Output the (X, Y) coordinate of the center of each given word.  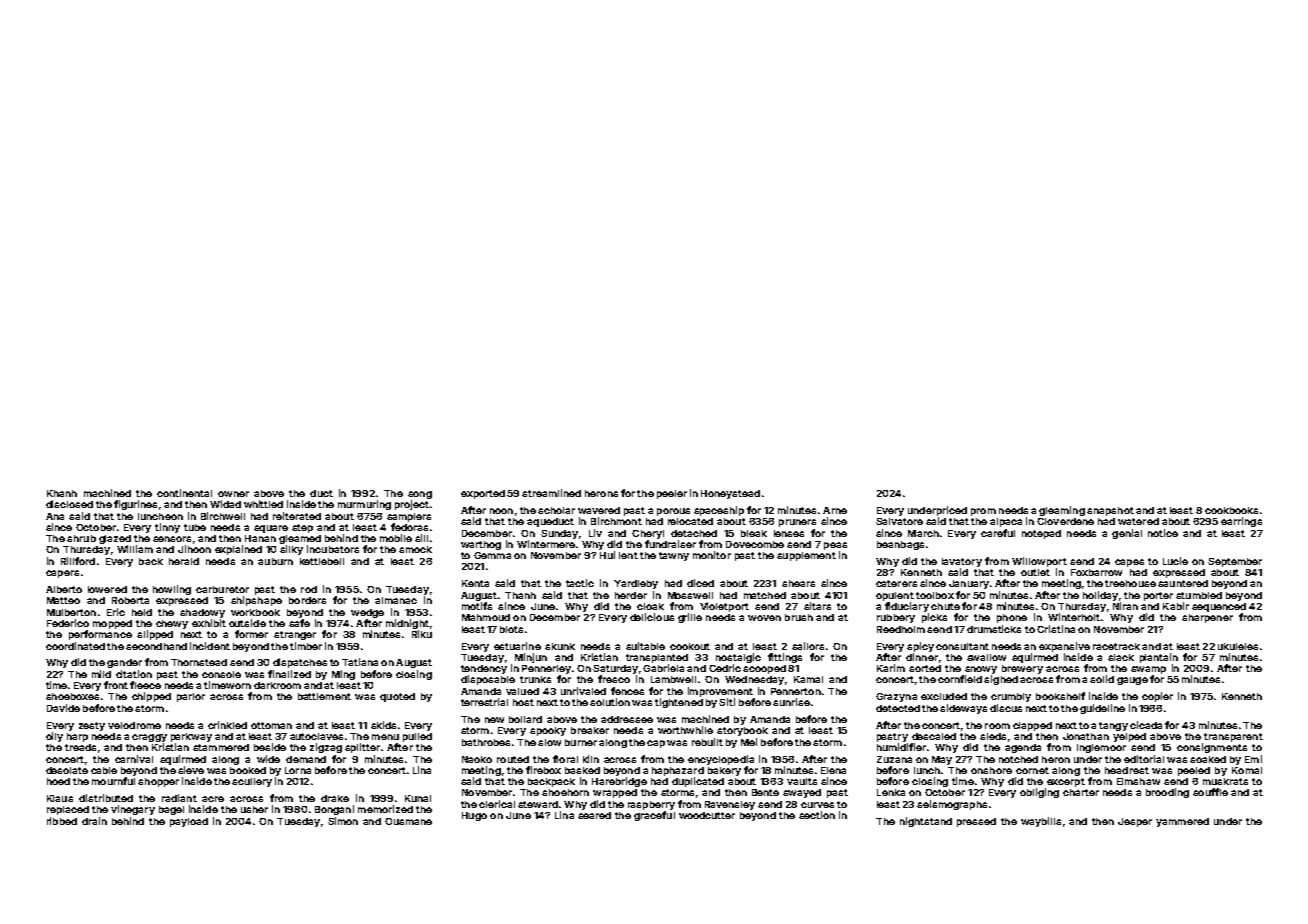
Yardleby (636, 584)
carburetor (222, 589)
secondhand (156, 646)
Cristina (1056, 629)
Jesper (1135, 822)
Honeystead (730, 494)
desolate (67, 770)
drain (94, 821)
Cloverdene (1065, 521)
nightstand (926, 822)
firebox (543, 770)
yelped (1129, 737)
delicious (652, 617)
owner (233, 494)
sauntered (1183, 583)
